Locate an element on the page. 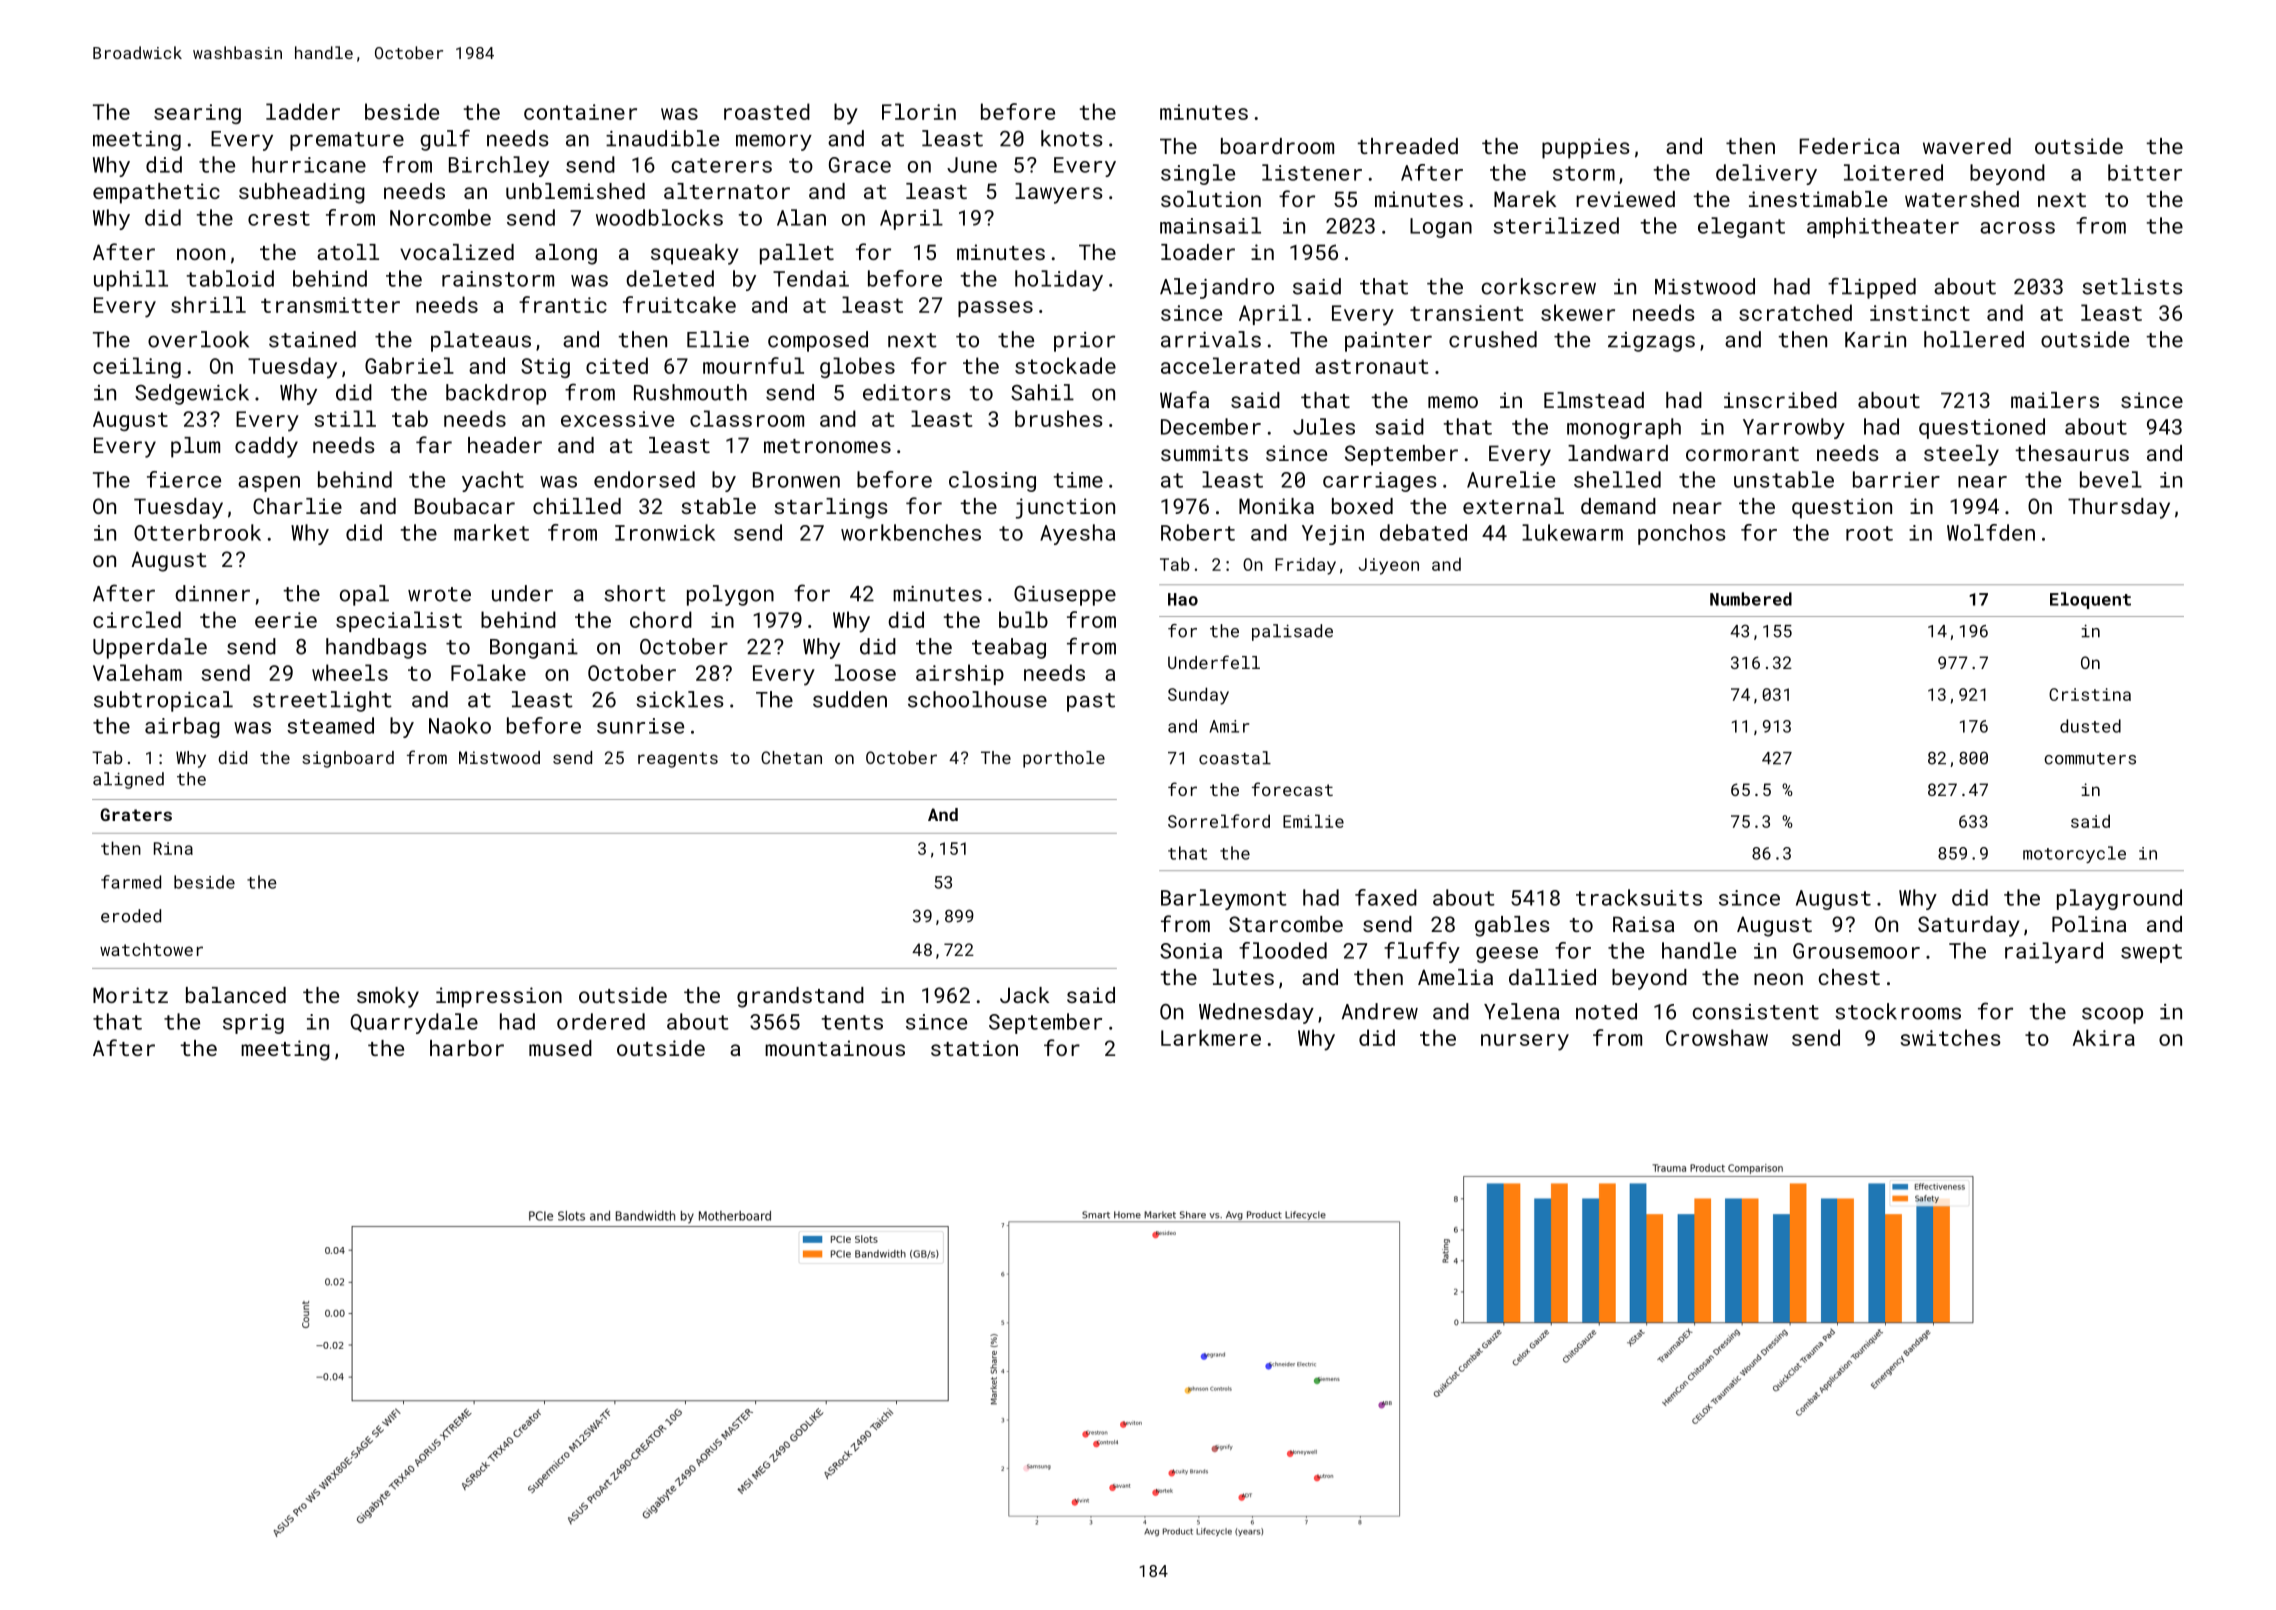 The height and width of the page is (1610, 2276). Jules is located at coordinates (1324, 426).
